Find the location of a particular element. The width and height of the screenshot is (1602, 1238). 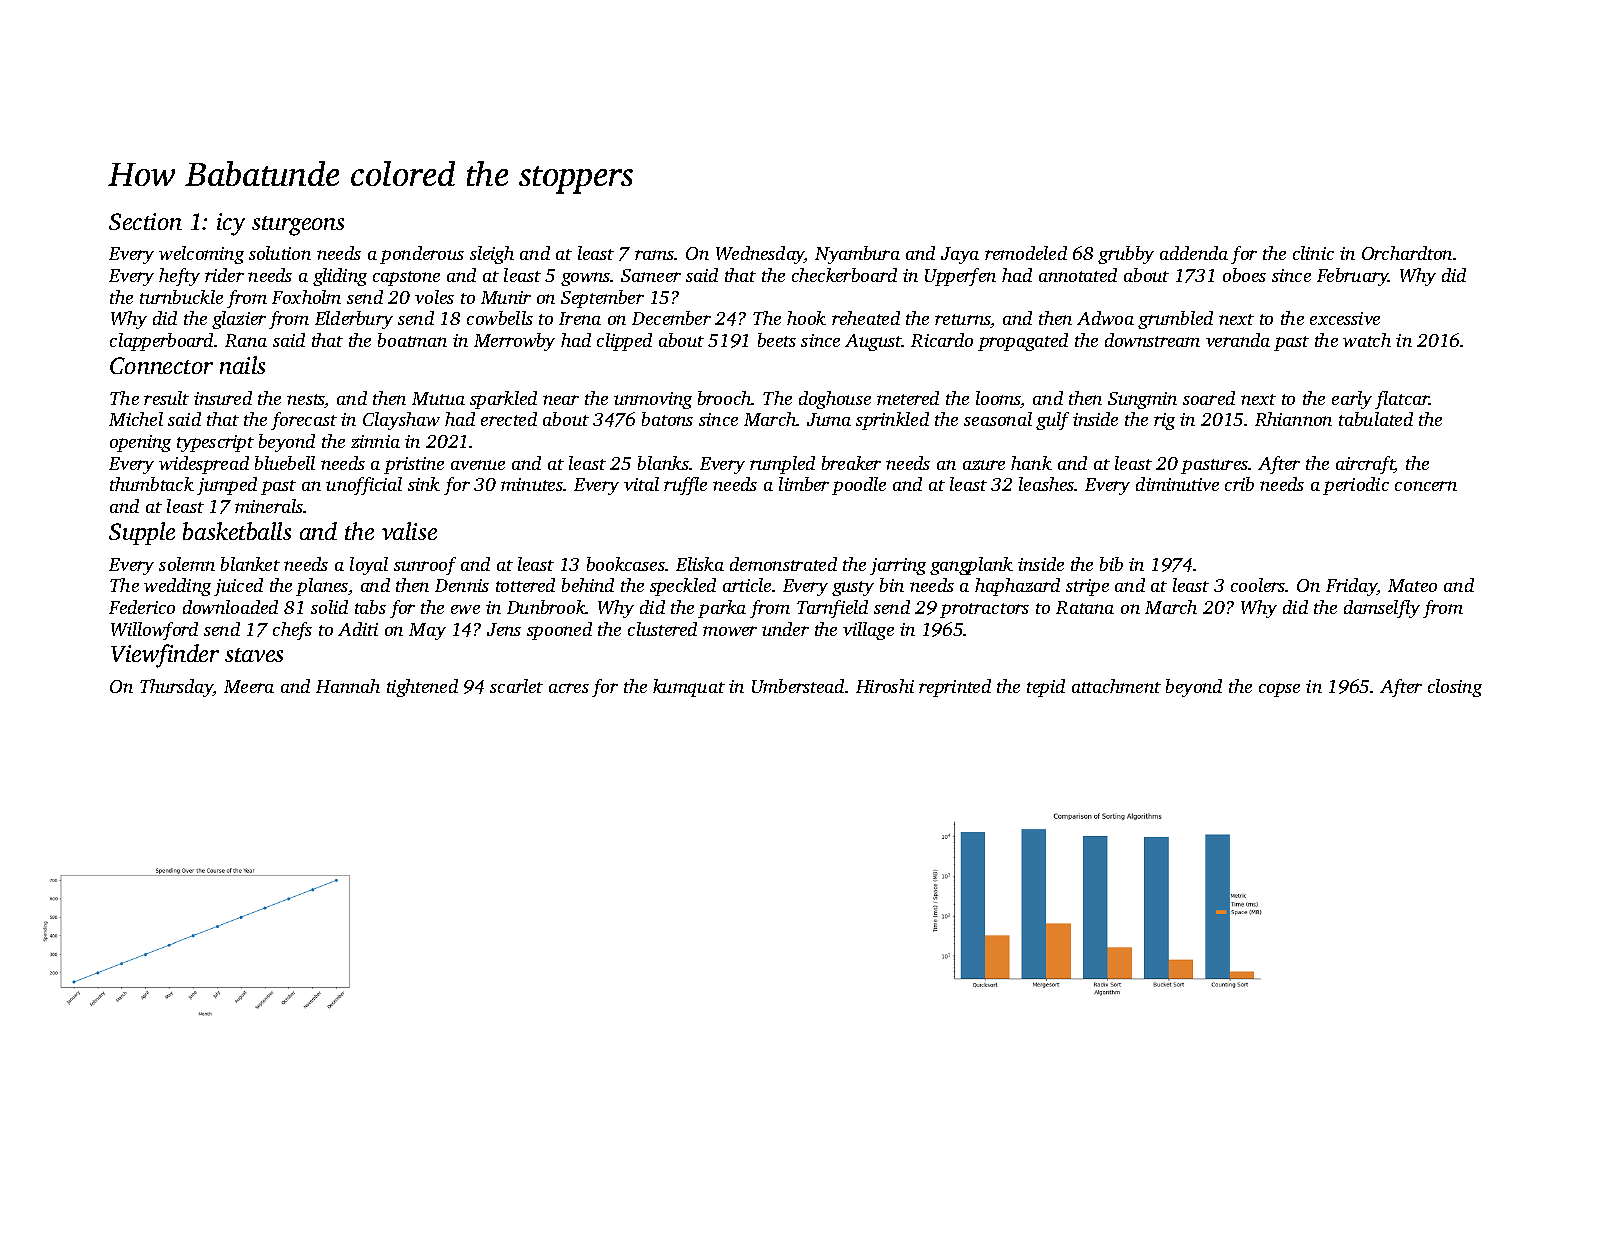

pristine is located at coordinates (414, 465).
